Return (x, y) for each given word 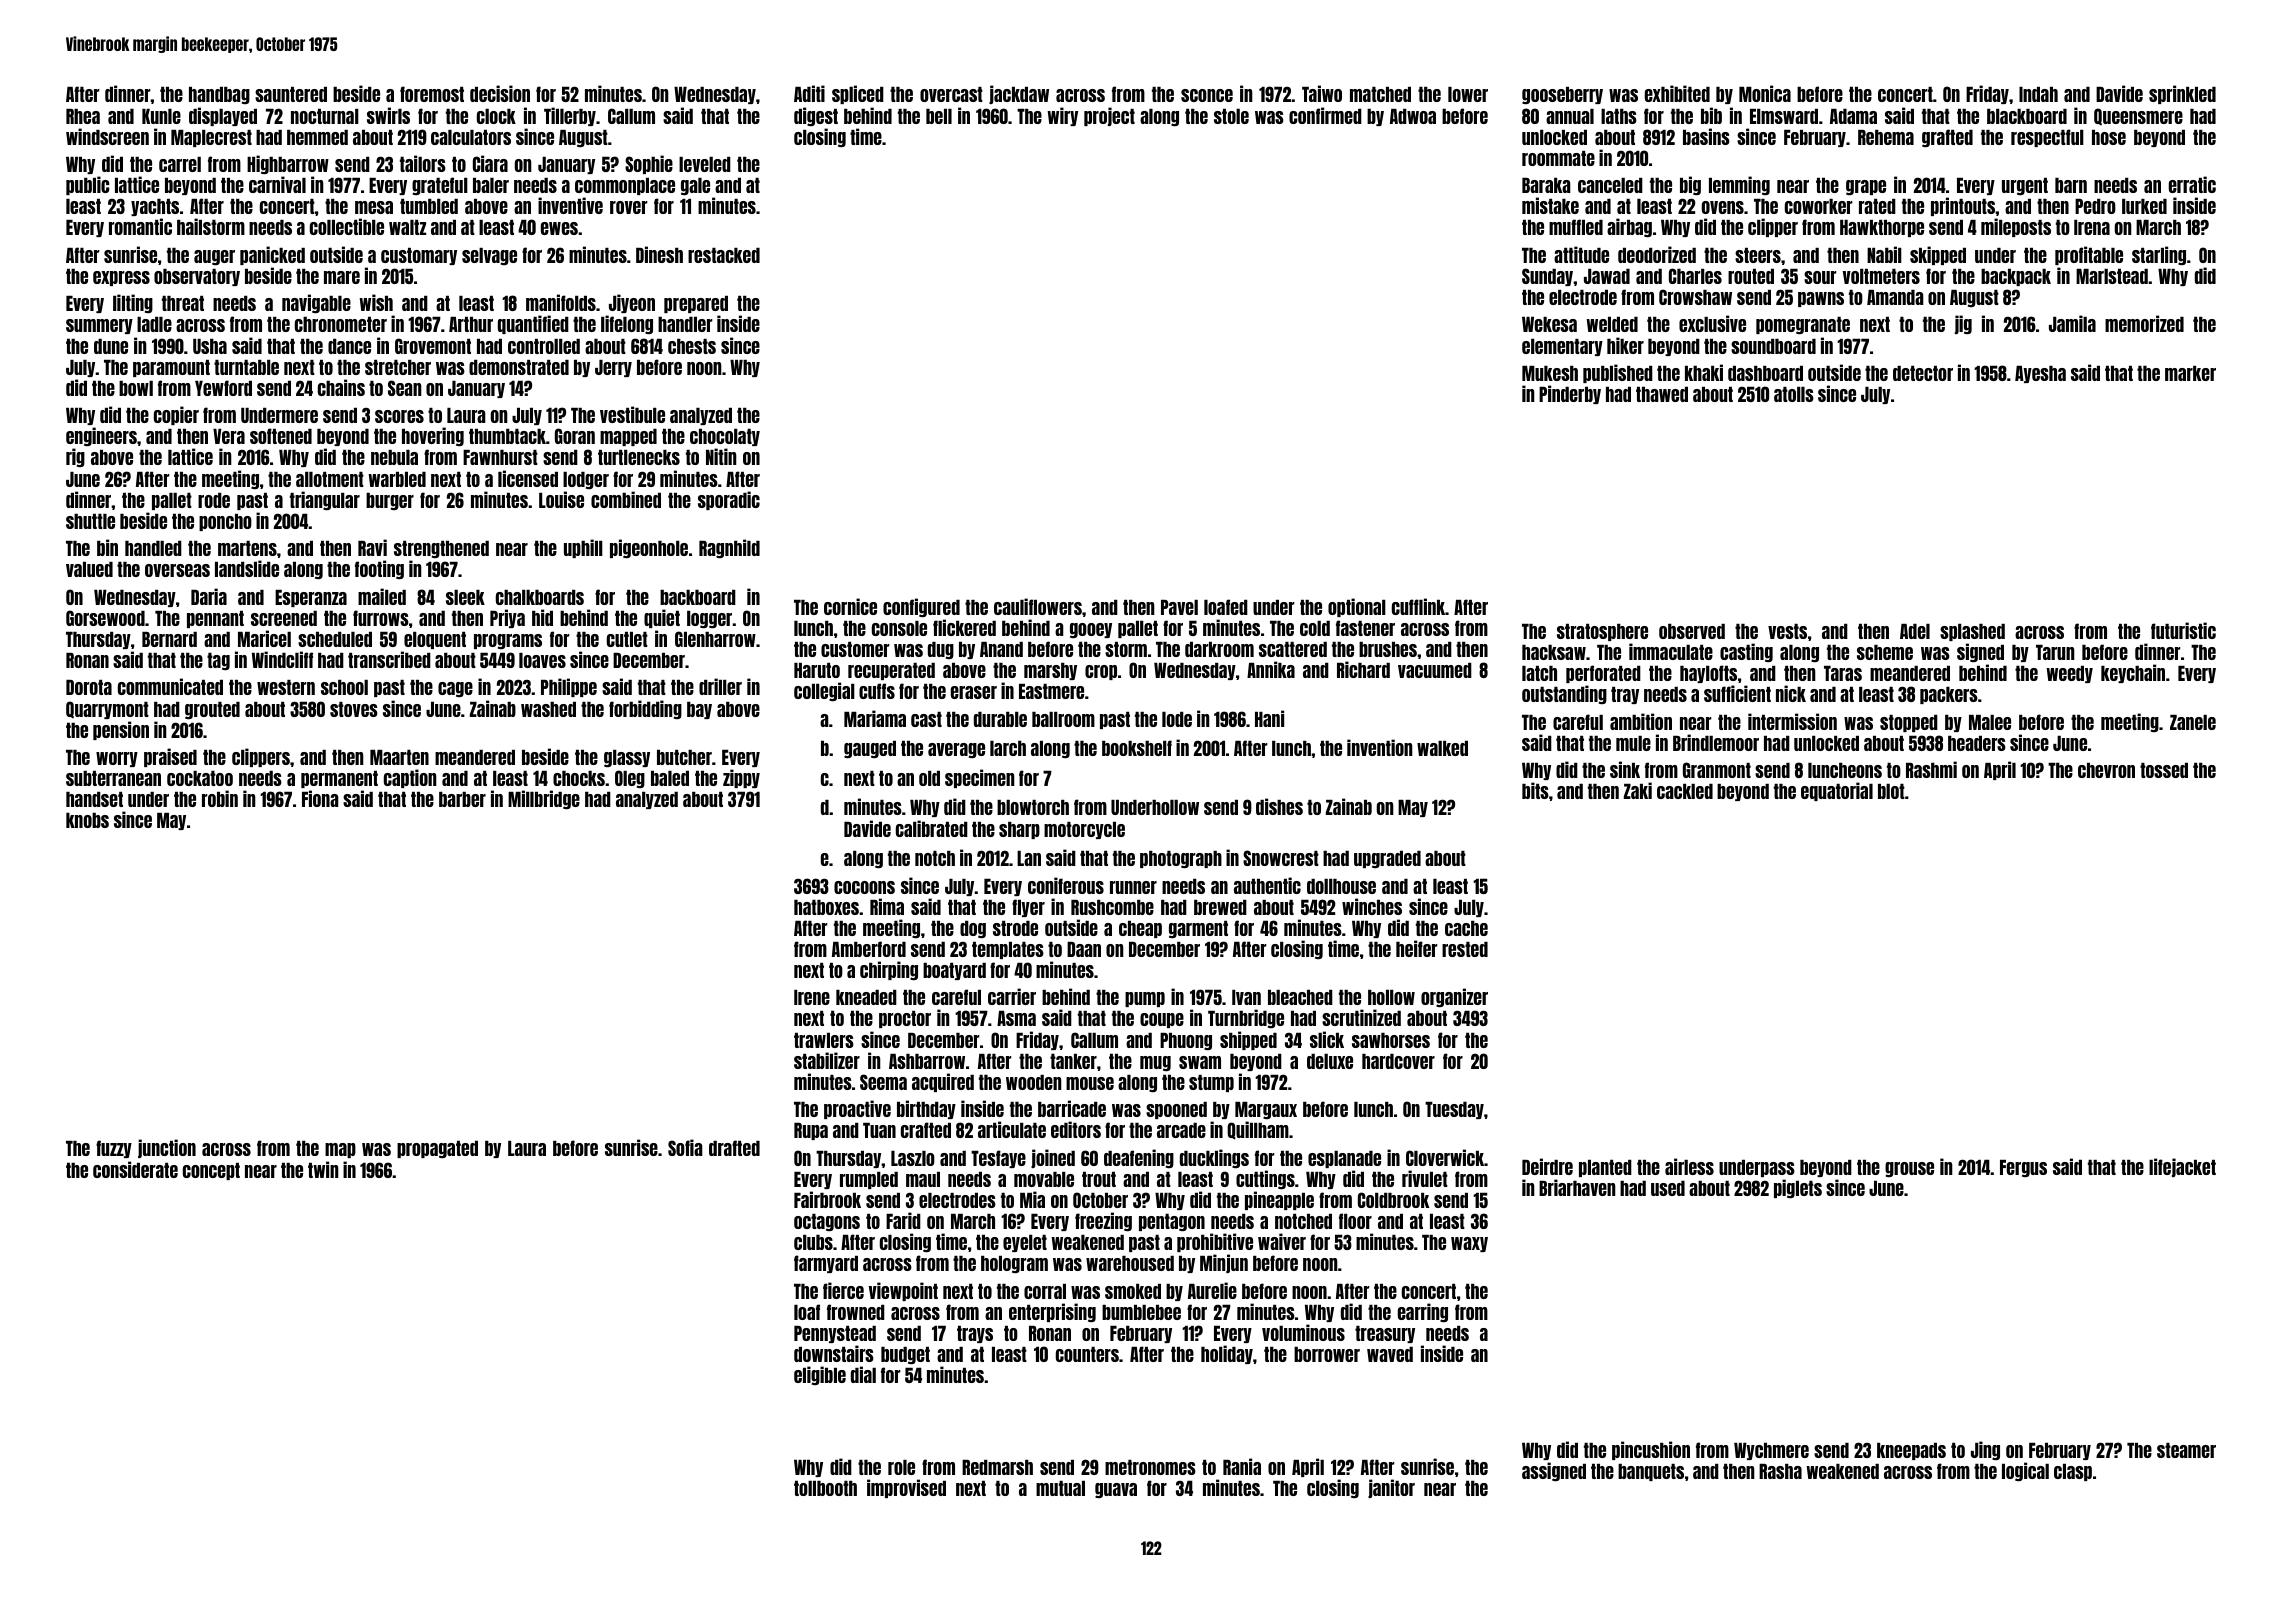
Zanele (2193, 722)
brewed (1220, 907)
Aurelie (1212, 1290)
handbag (219, 95)
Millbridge (544, 799)
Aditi (809, 93)
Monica (1765, 93)
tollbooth (825, 1488)
